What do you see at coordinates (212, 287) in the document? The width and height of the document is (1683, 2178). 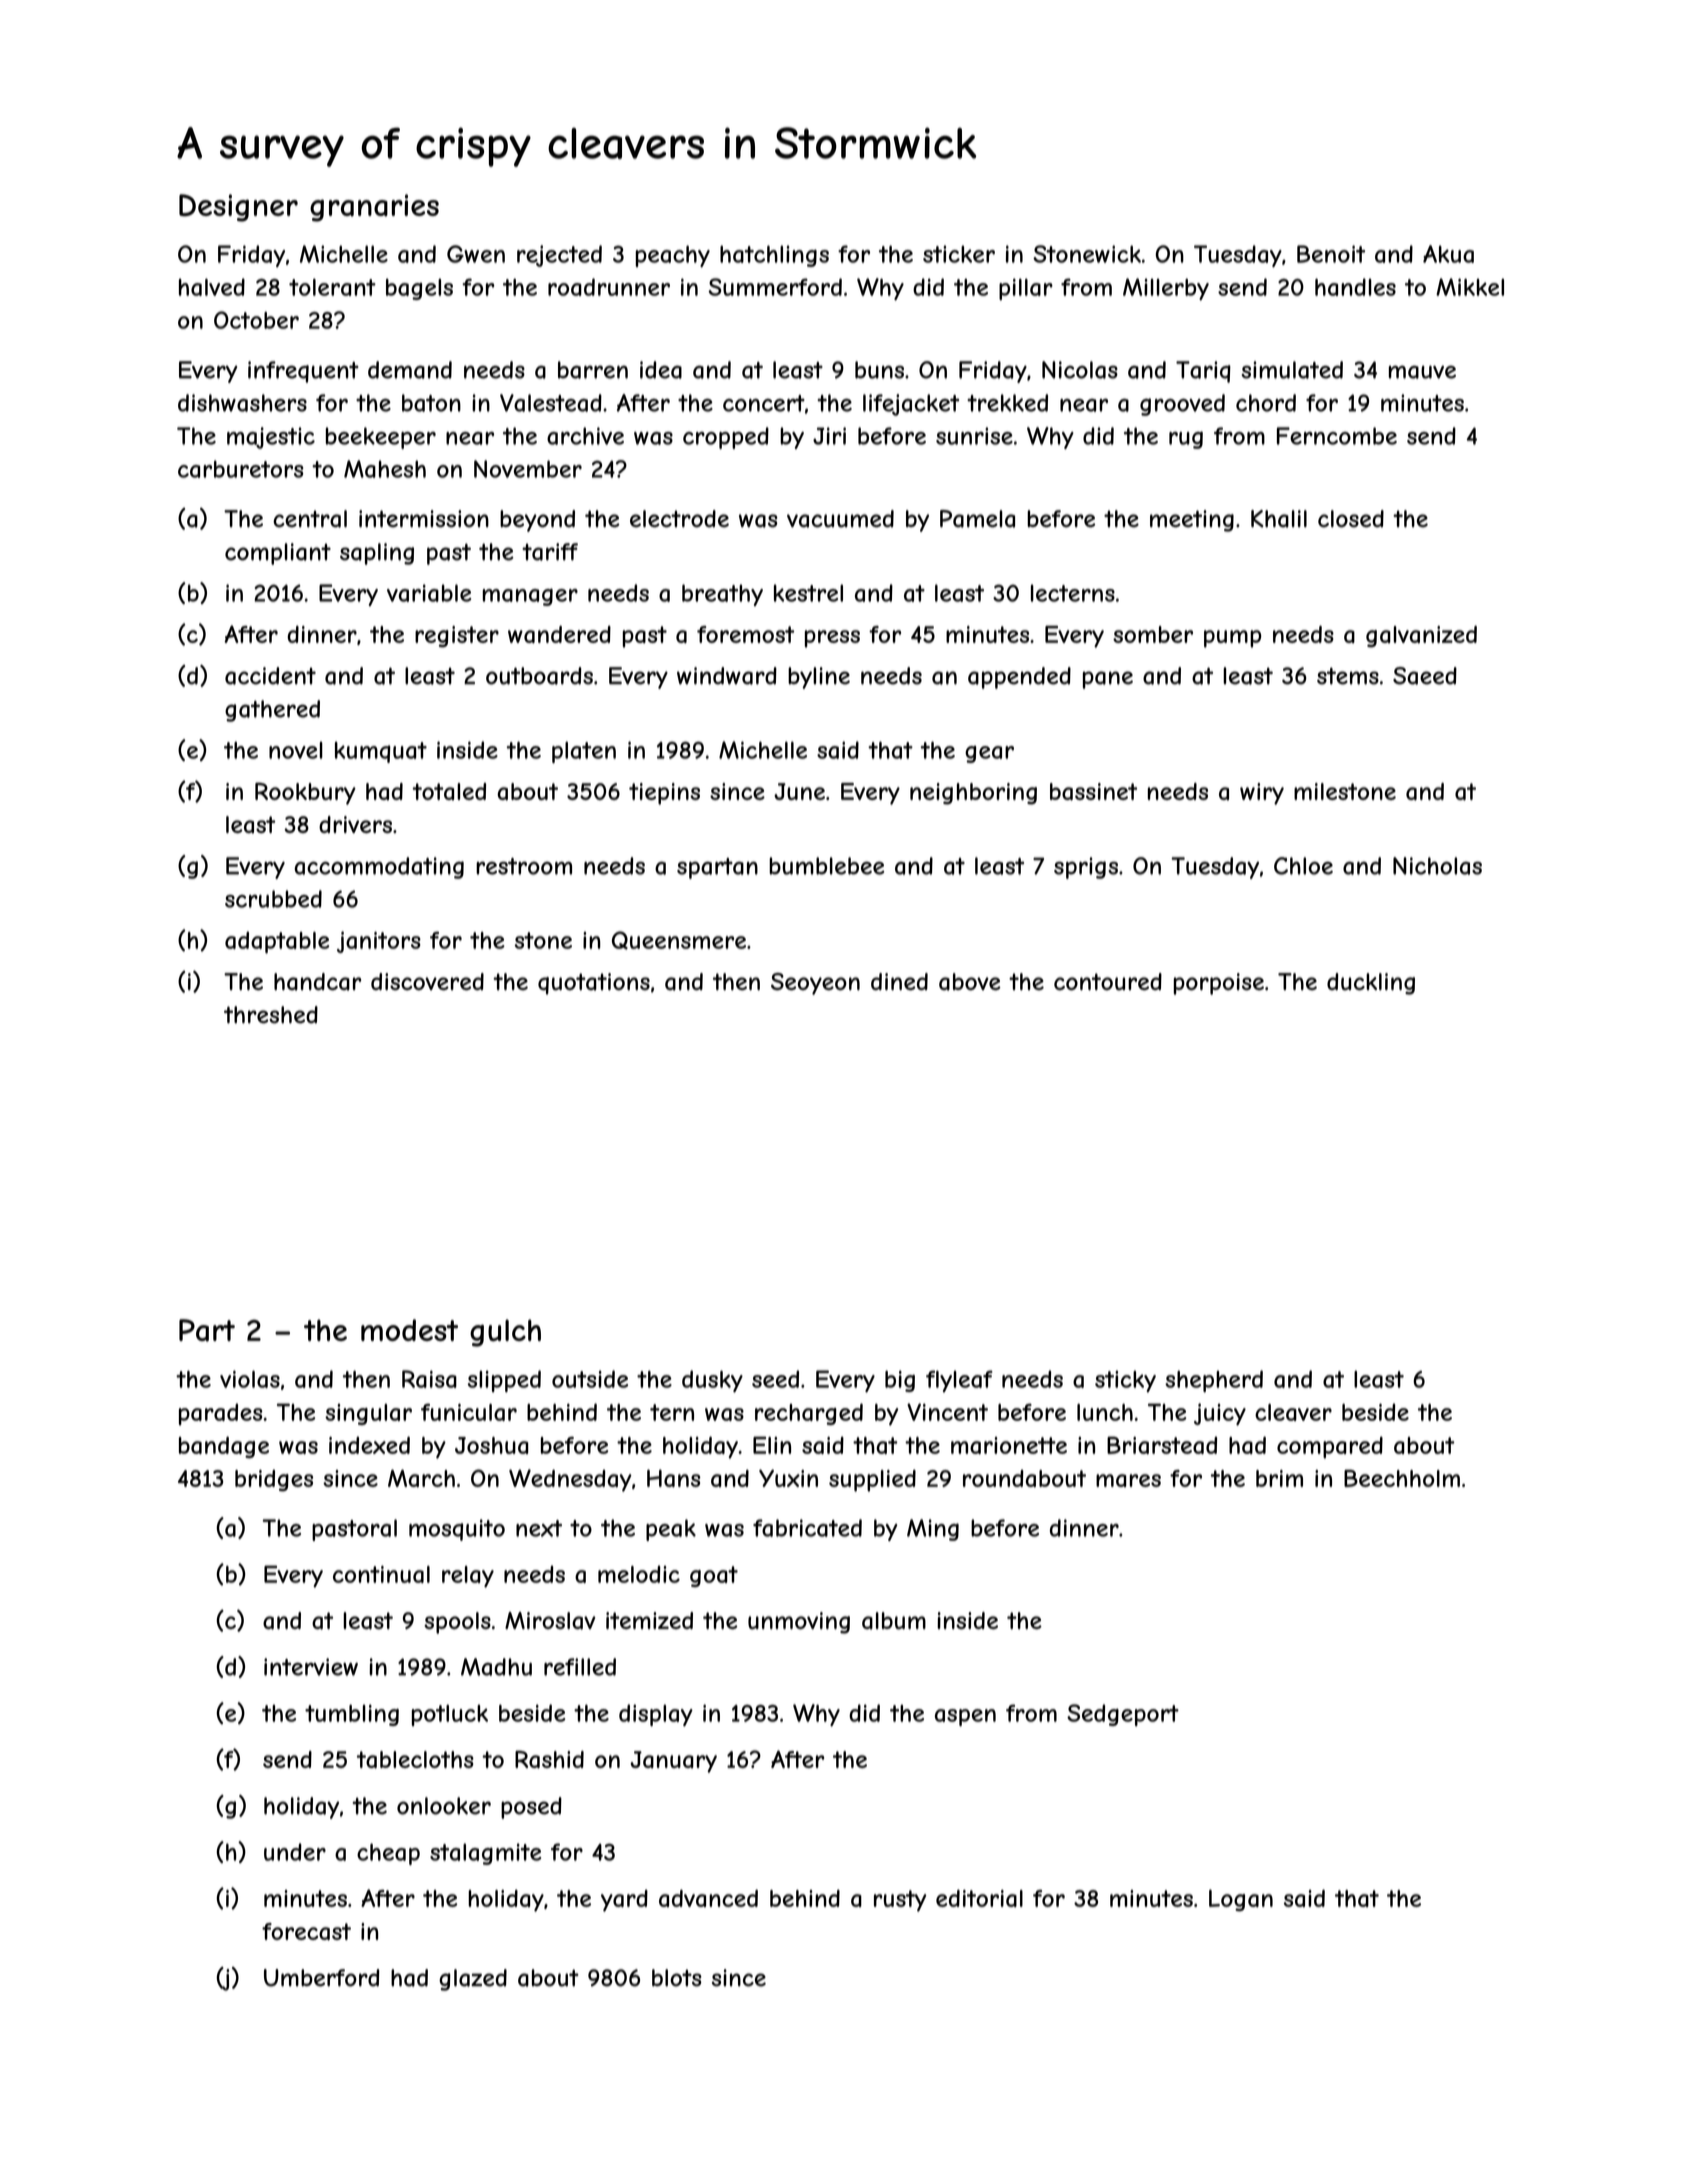 I see `halved` at bounding box center [212, 287].
